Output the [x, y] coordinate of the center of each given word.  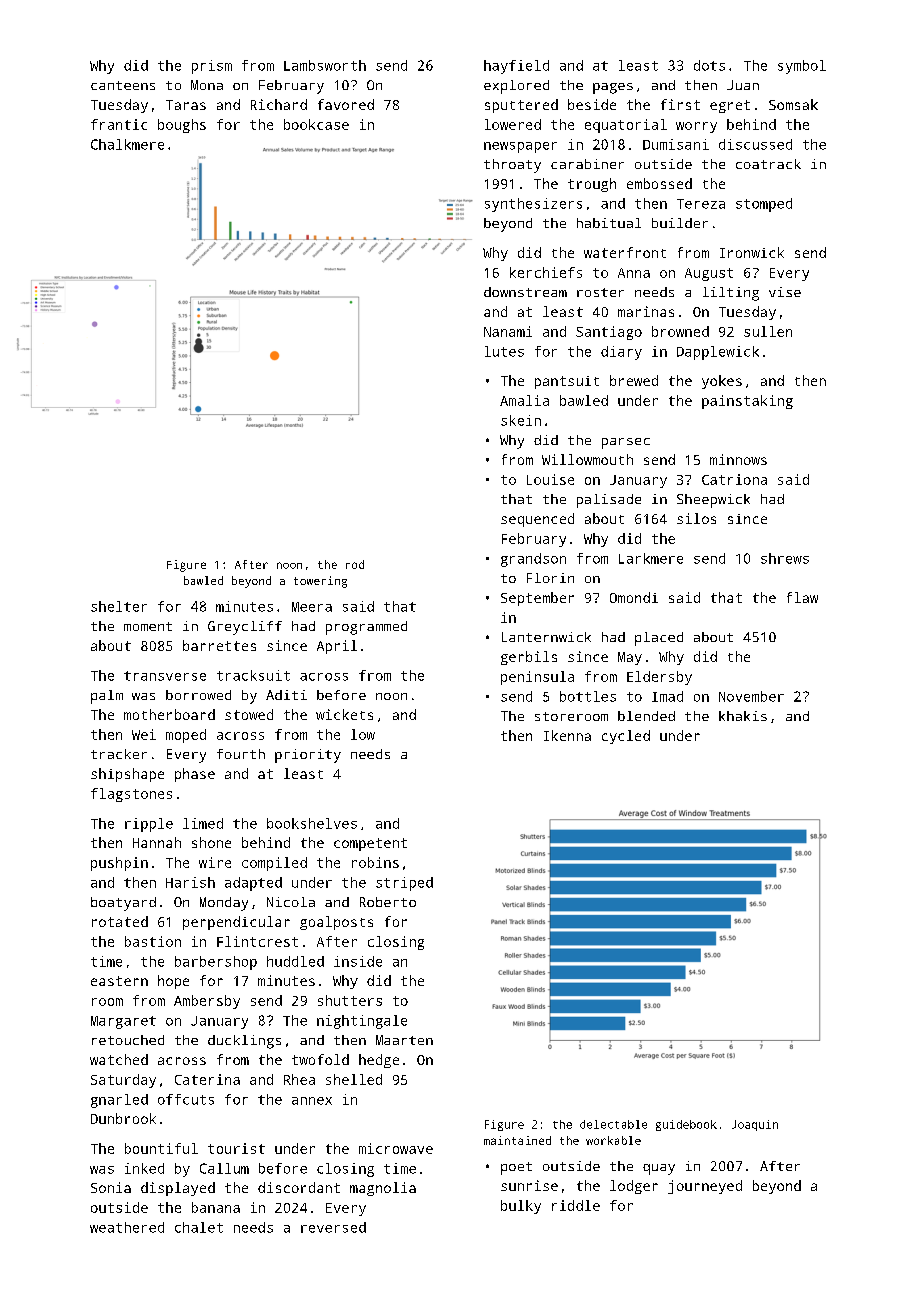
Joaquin [755, 1125]
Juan [743, 85]
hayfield [516, 67]
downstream [525, 292]
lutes [504, 351]
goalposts [336, 923]
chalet [199, 1227]
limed [203, 823]
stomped [764, 205]
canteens [123, 85]
